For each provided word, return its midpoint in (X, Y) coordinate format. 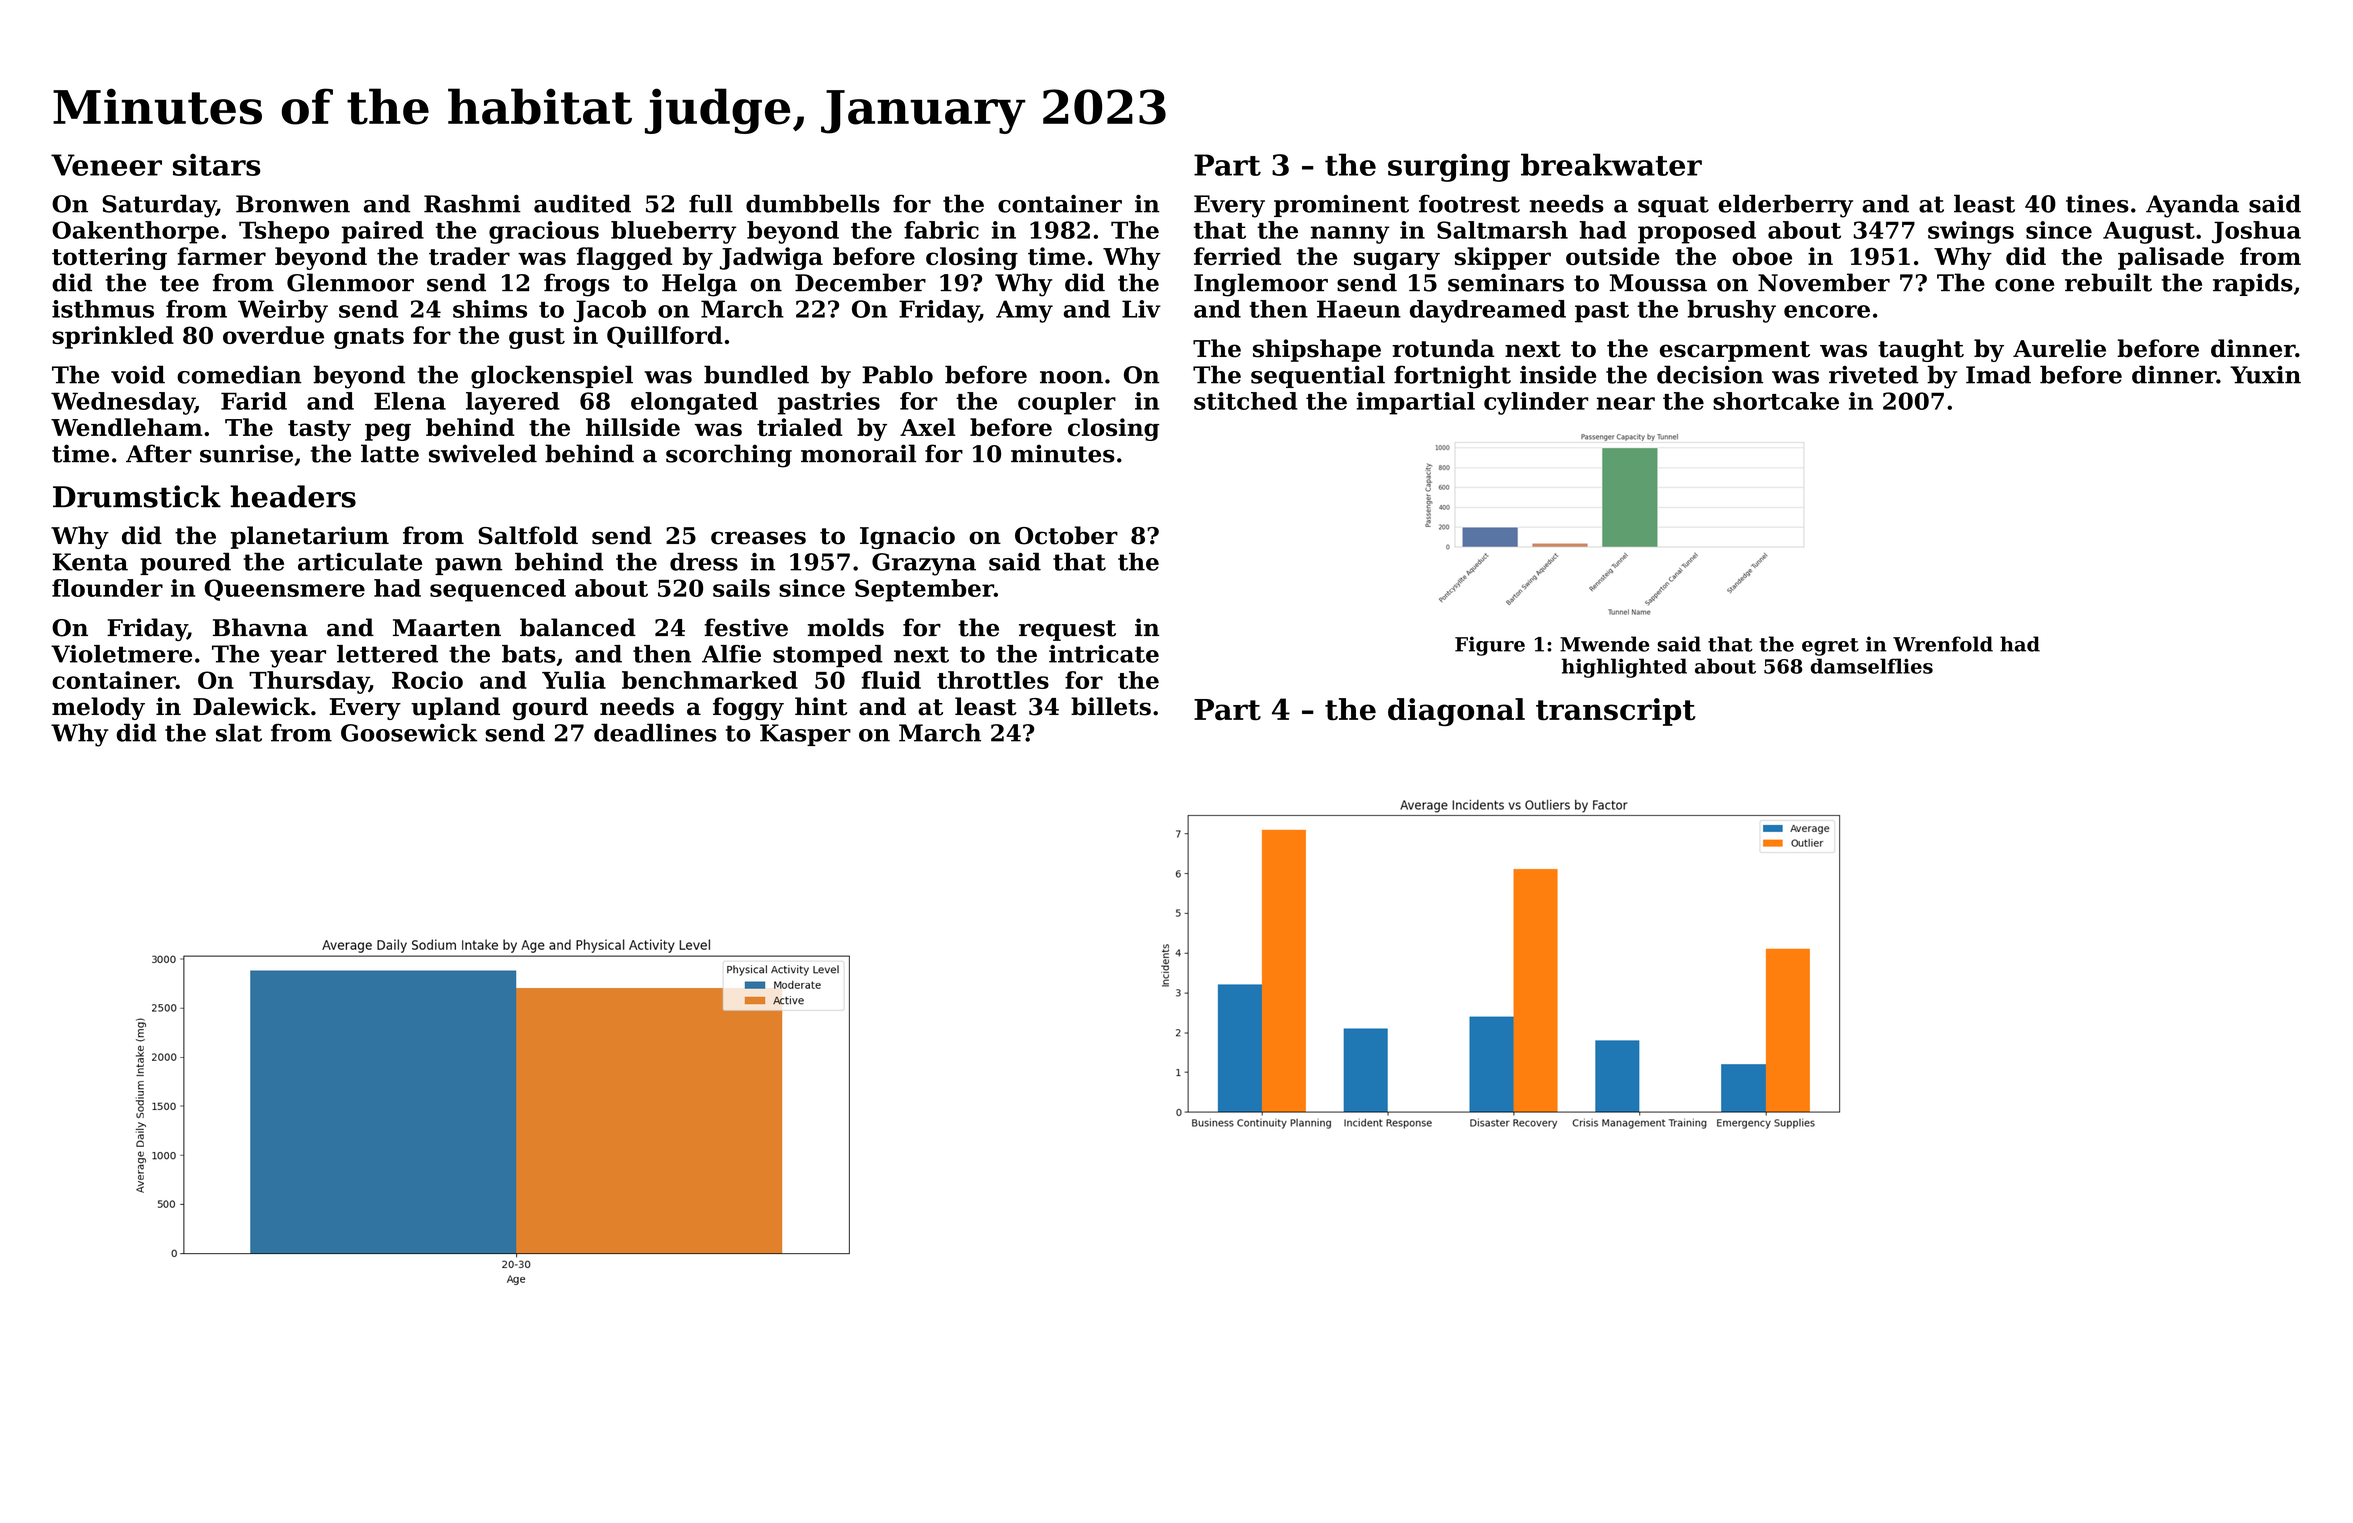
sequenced (498, 590)
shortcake (1776, 401)
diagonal (1456, 712)
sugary (1397, 261)
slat (239, 733)
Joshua (2256, 232)
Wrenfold (1943, 644)
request (1067, 630)
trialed (800, 427)
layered (513, 403)
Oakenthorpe (135, 232)
